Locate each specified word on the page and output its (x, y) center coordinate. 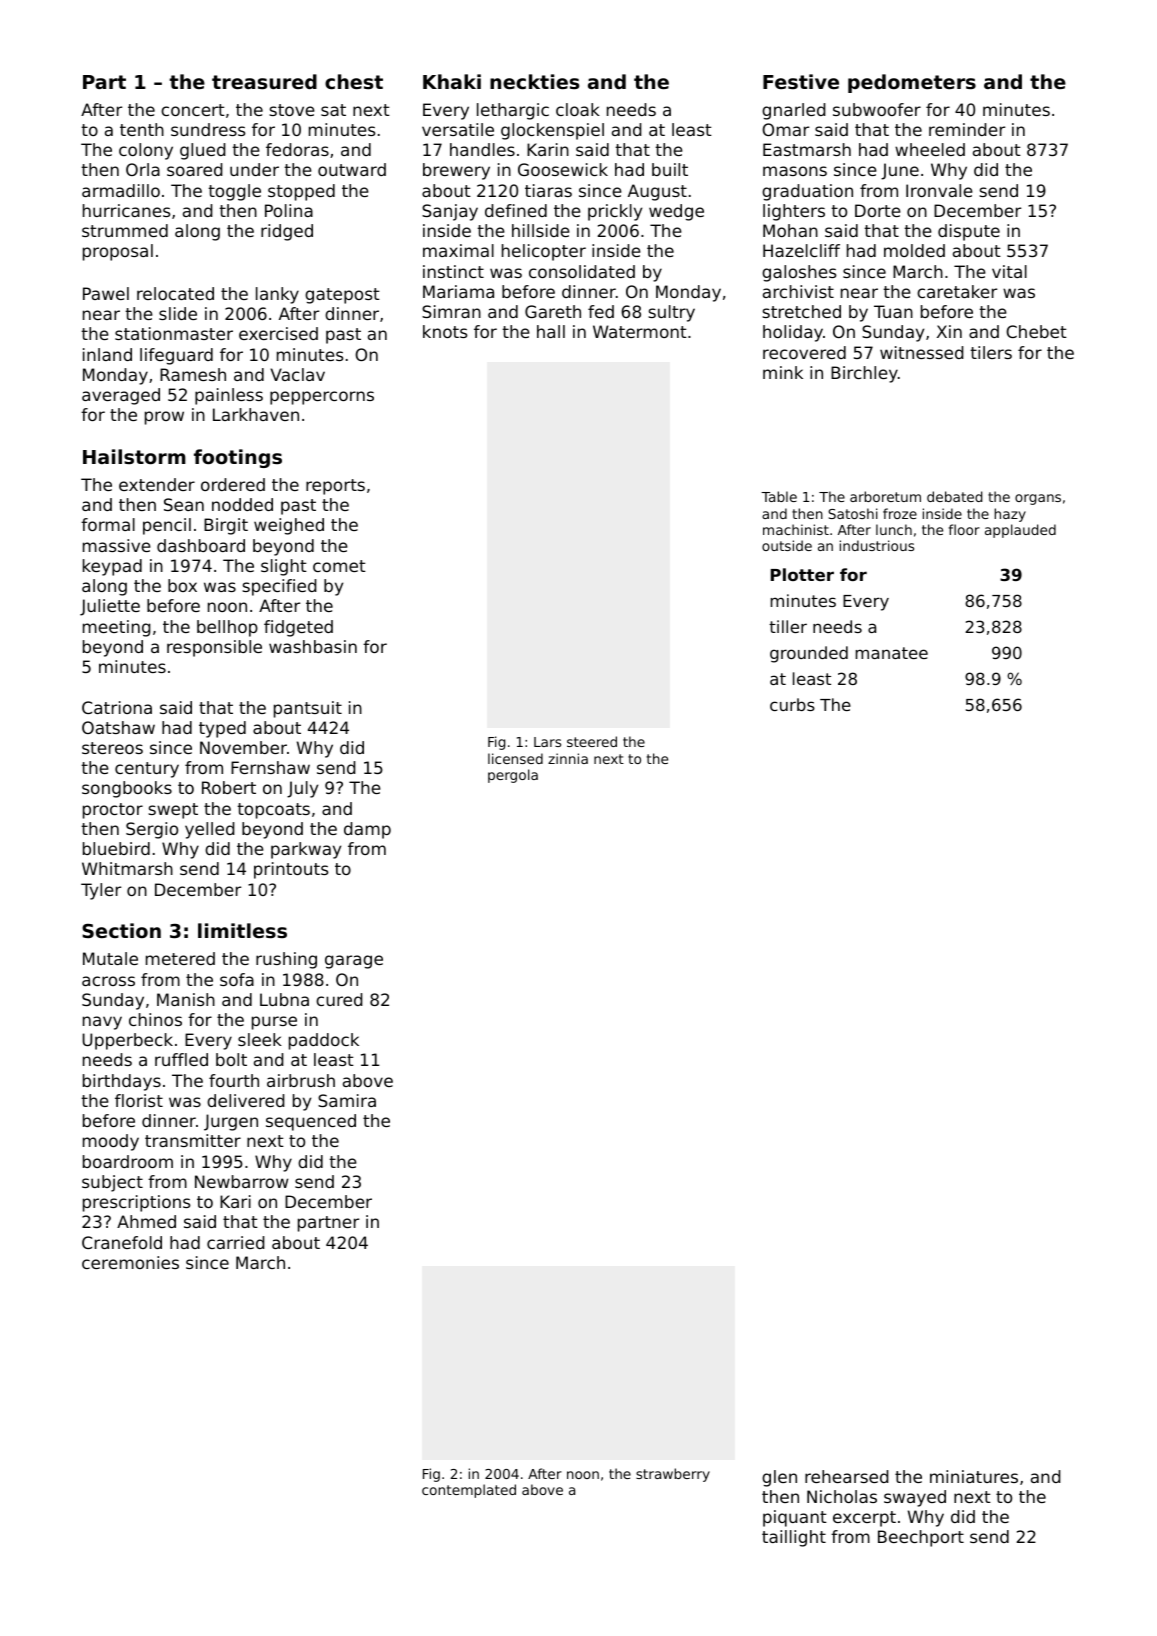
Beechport (921, 1538)
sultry (671, 313)
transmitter (193, 1140)
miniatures (974, 1476)
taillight (794, 1538)
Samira (347, 1100)
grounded (809, 654)
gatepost (342, 296)
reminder (967, 129)
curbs (792, 704)
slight (284, 567)
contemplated (469, 1491)
